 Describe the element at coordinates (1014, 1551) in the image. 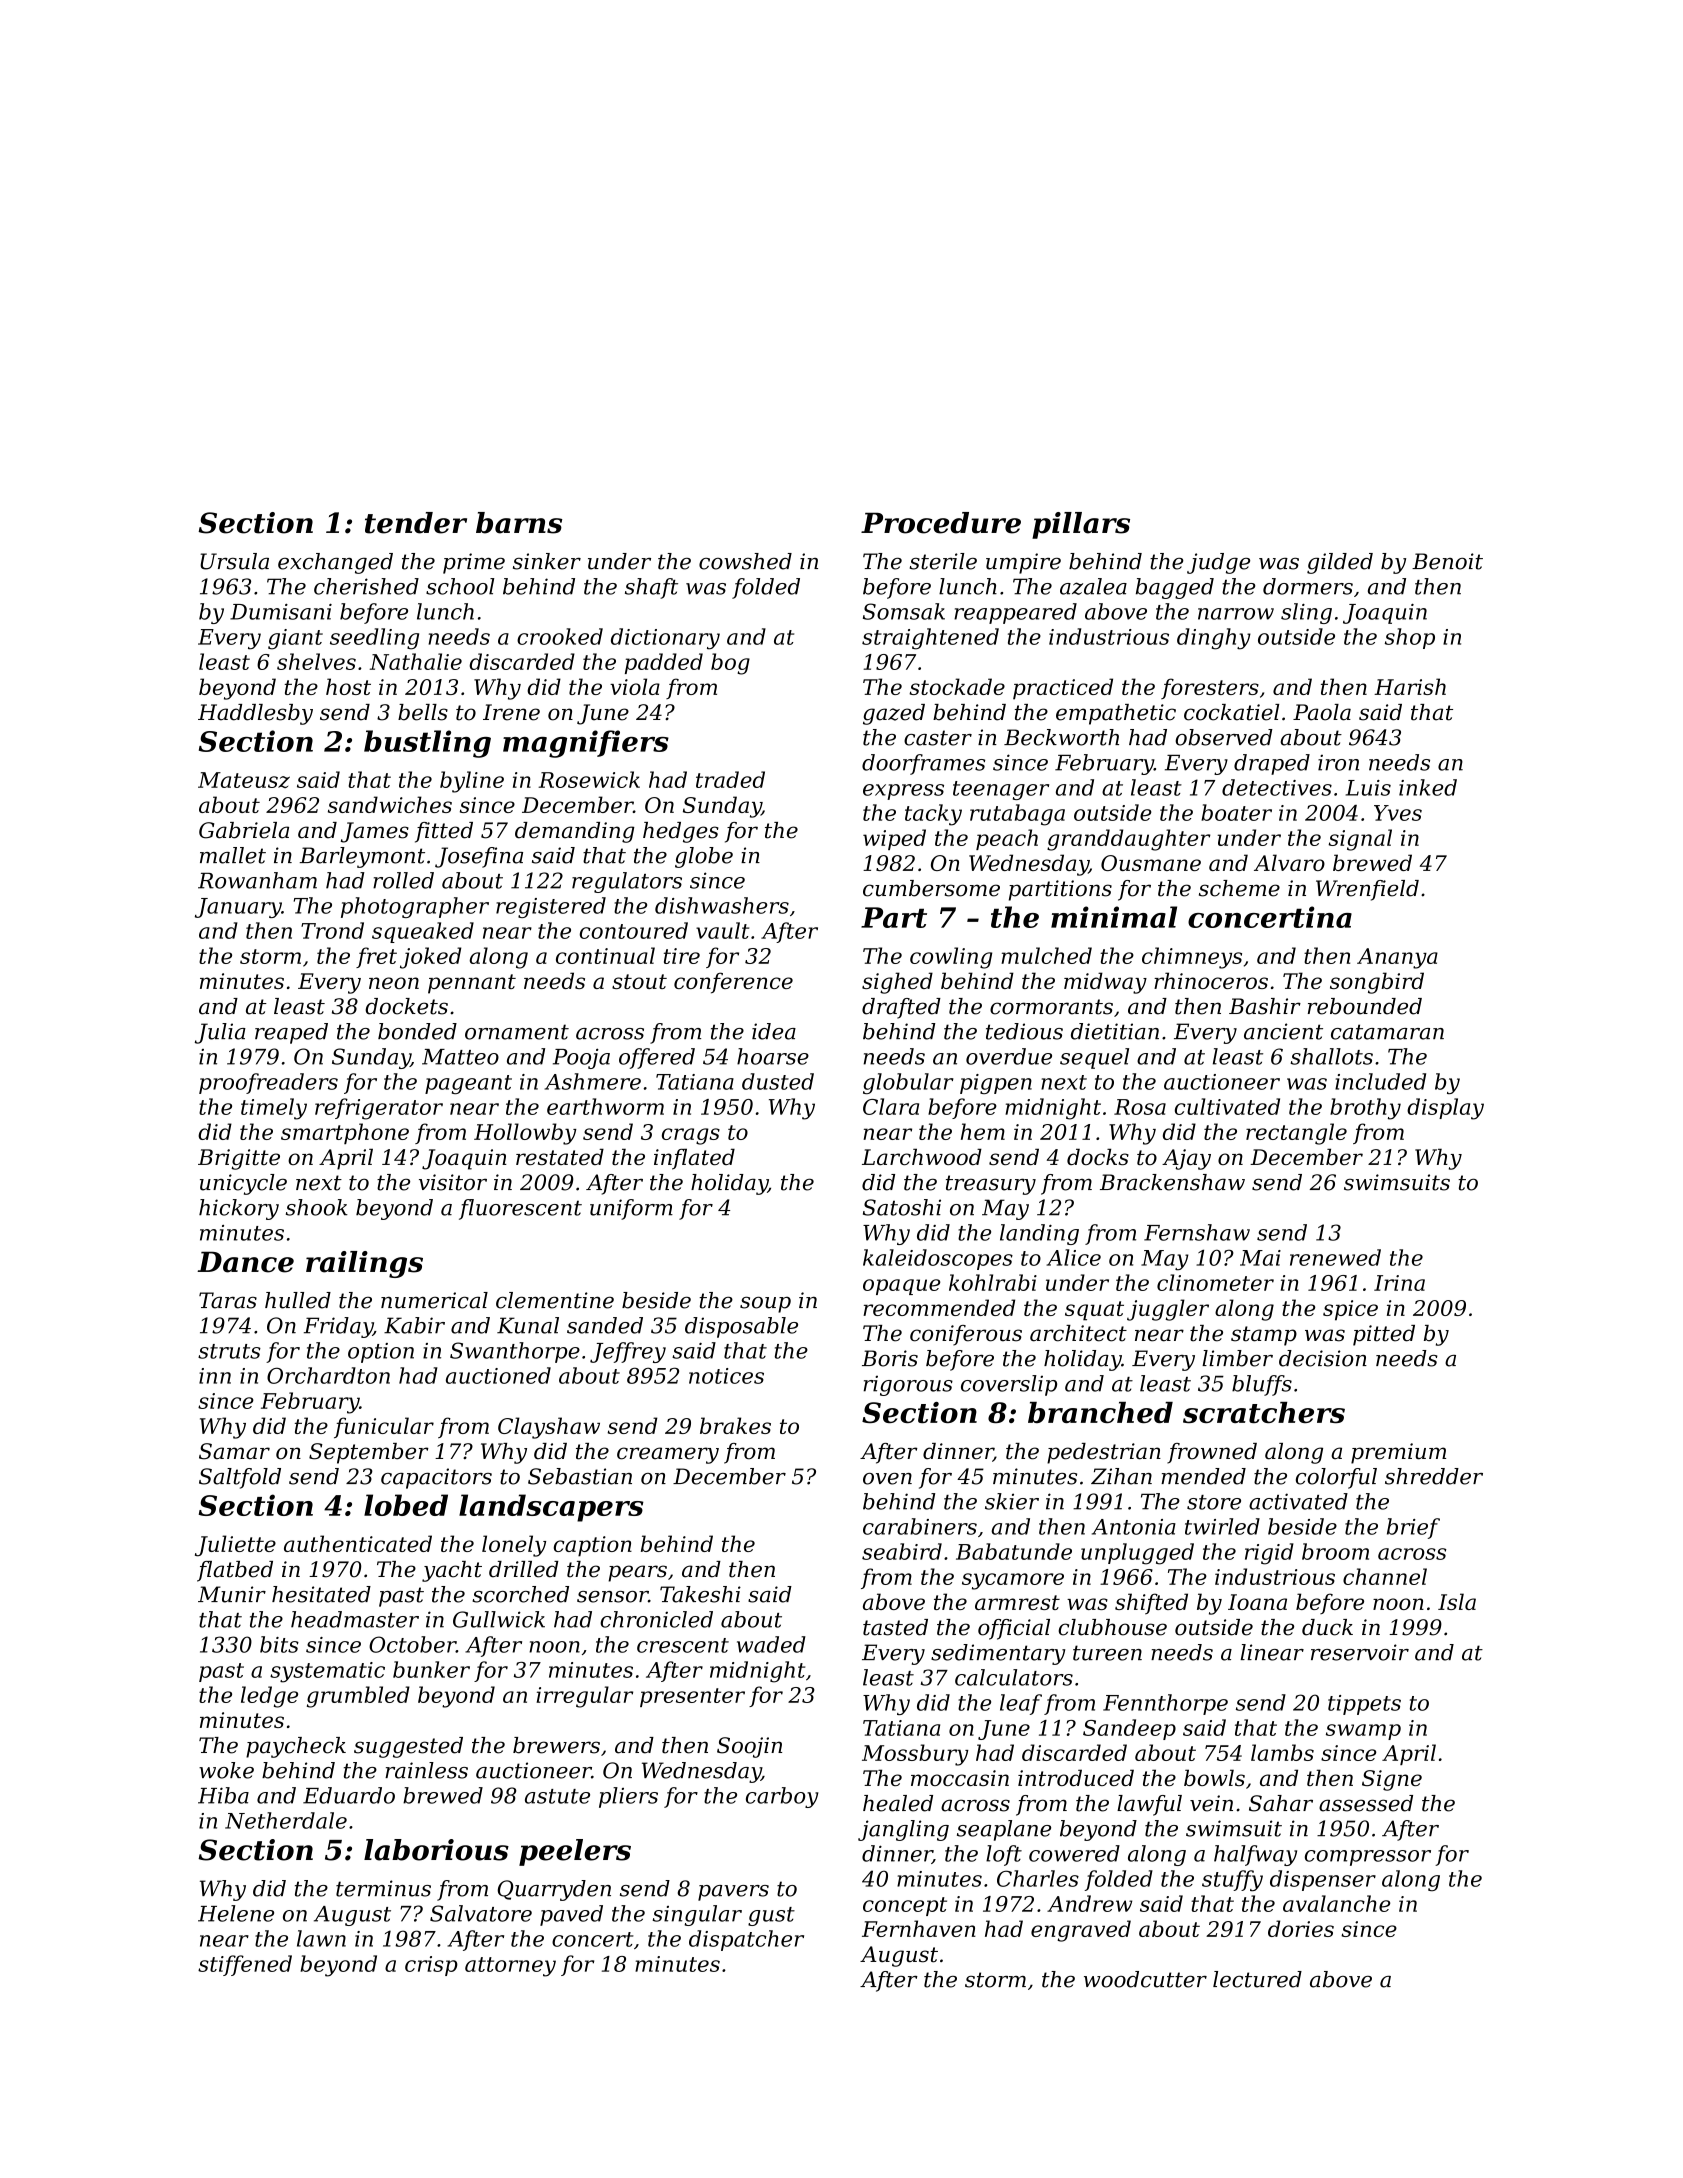

I see `Babatunde` at that location.
